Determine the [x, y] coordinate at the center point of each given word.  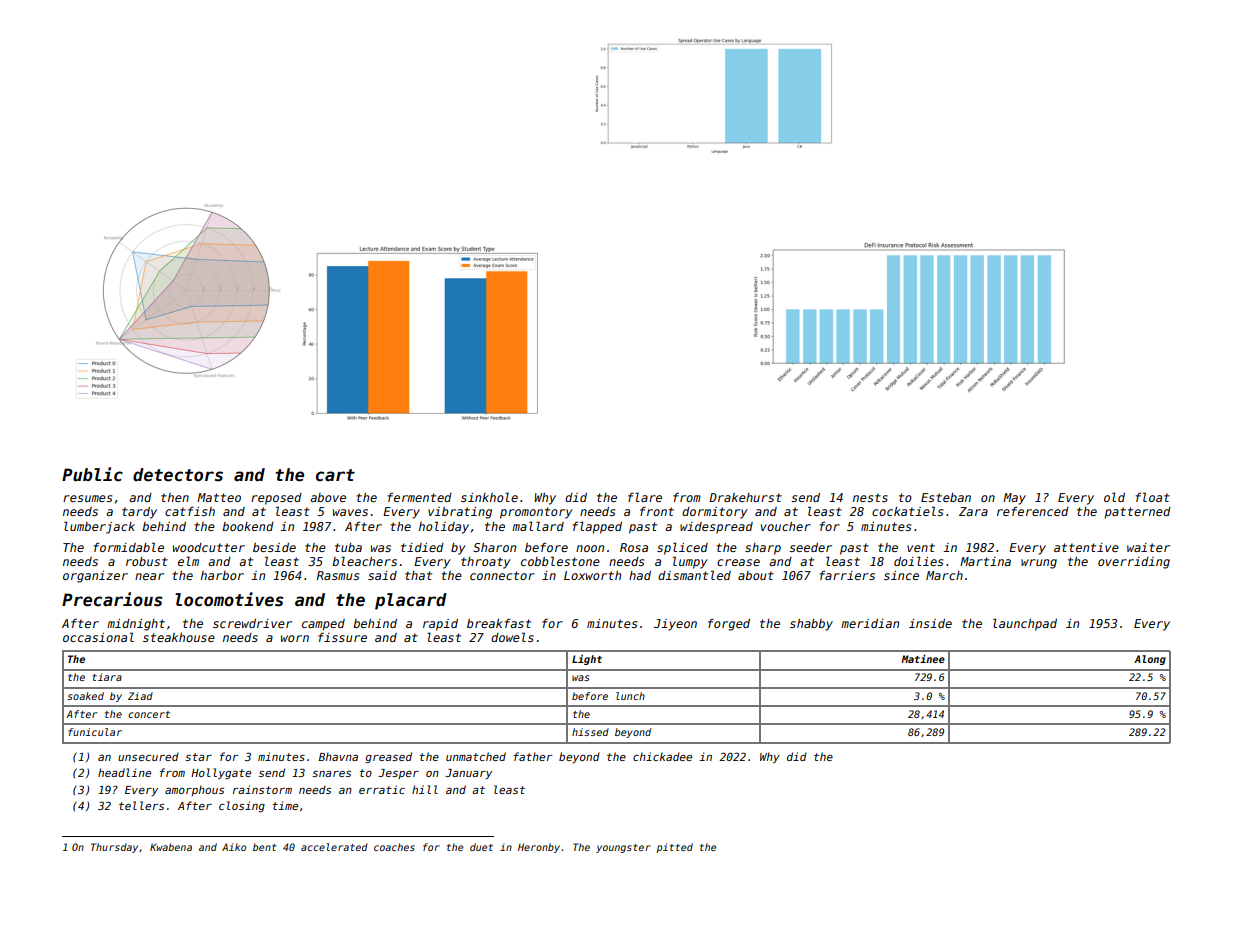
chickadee [662, 756]
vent [921, 547]
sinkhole [489, 497]
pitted [674, 848]
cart [335, 475]
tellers [141, 805]
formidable [129, 547]
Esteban [946, 497]
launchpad [1025, 624]
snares [331, 774]
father [533, 756]
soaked [85, 696]
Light [587, 660]
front [657, 511]
